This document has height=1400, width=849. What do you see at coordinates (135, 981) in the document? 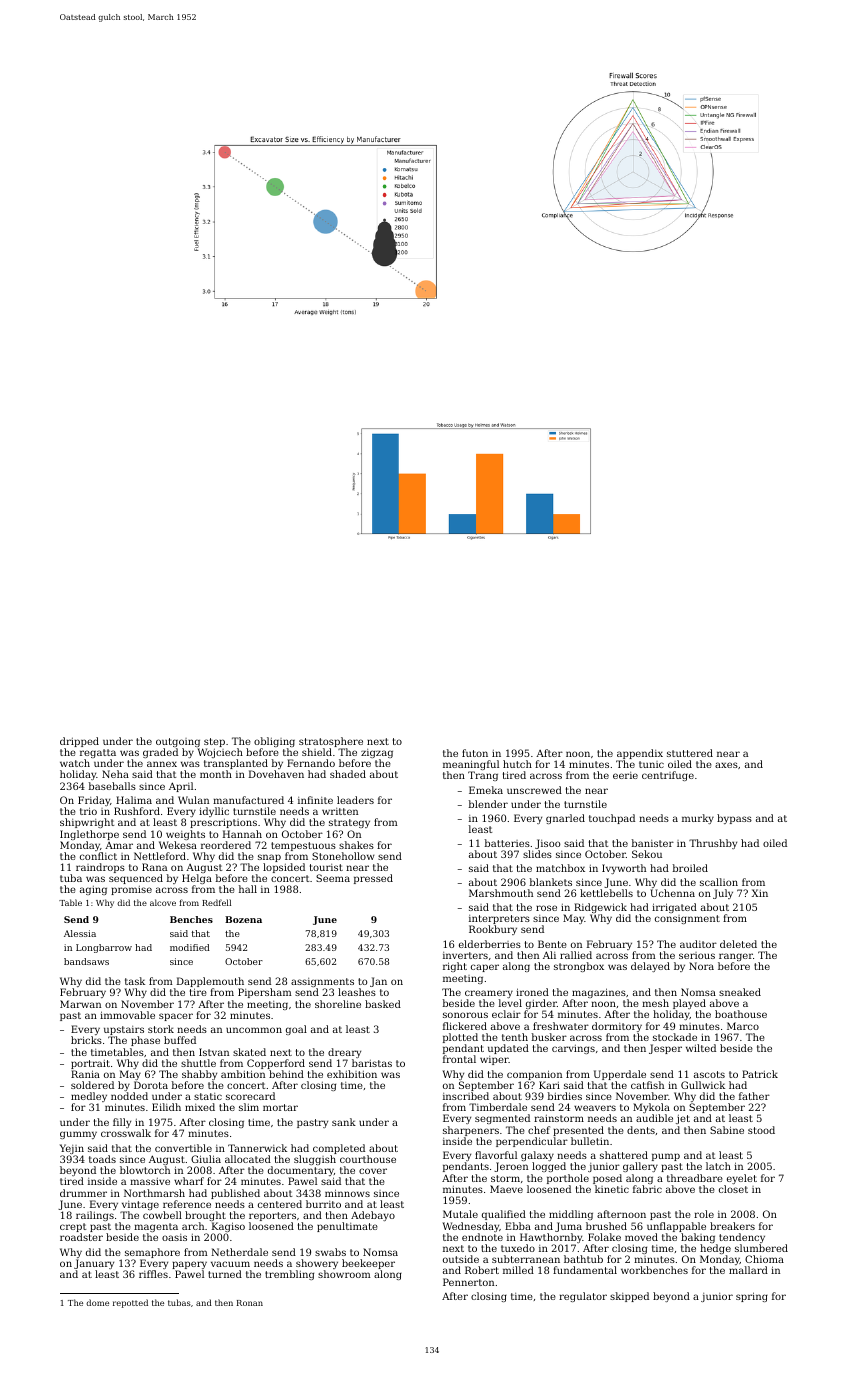
I see `task` at bounding box center [135, 981].
